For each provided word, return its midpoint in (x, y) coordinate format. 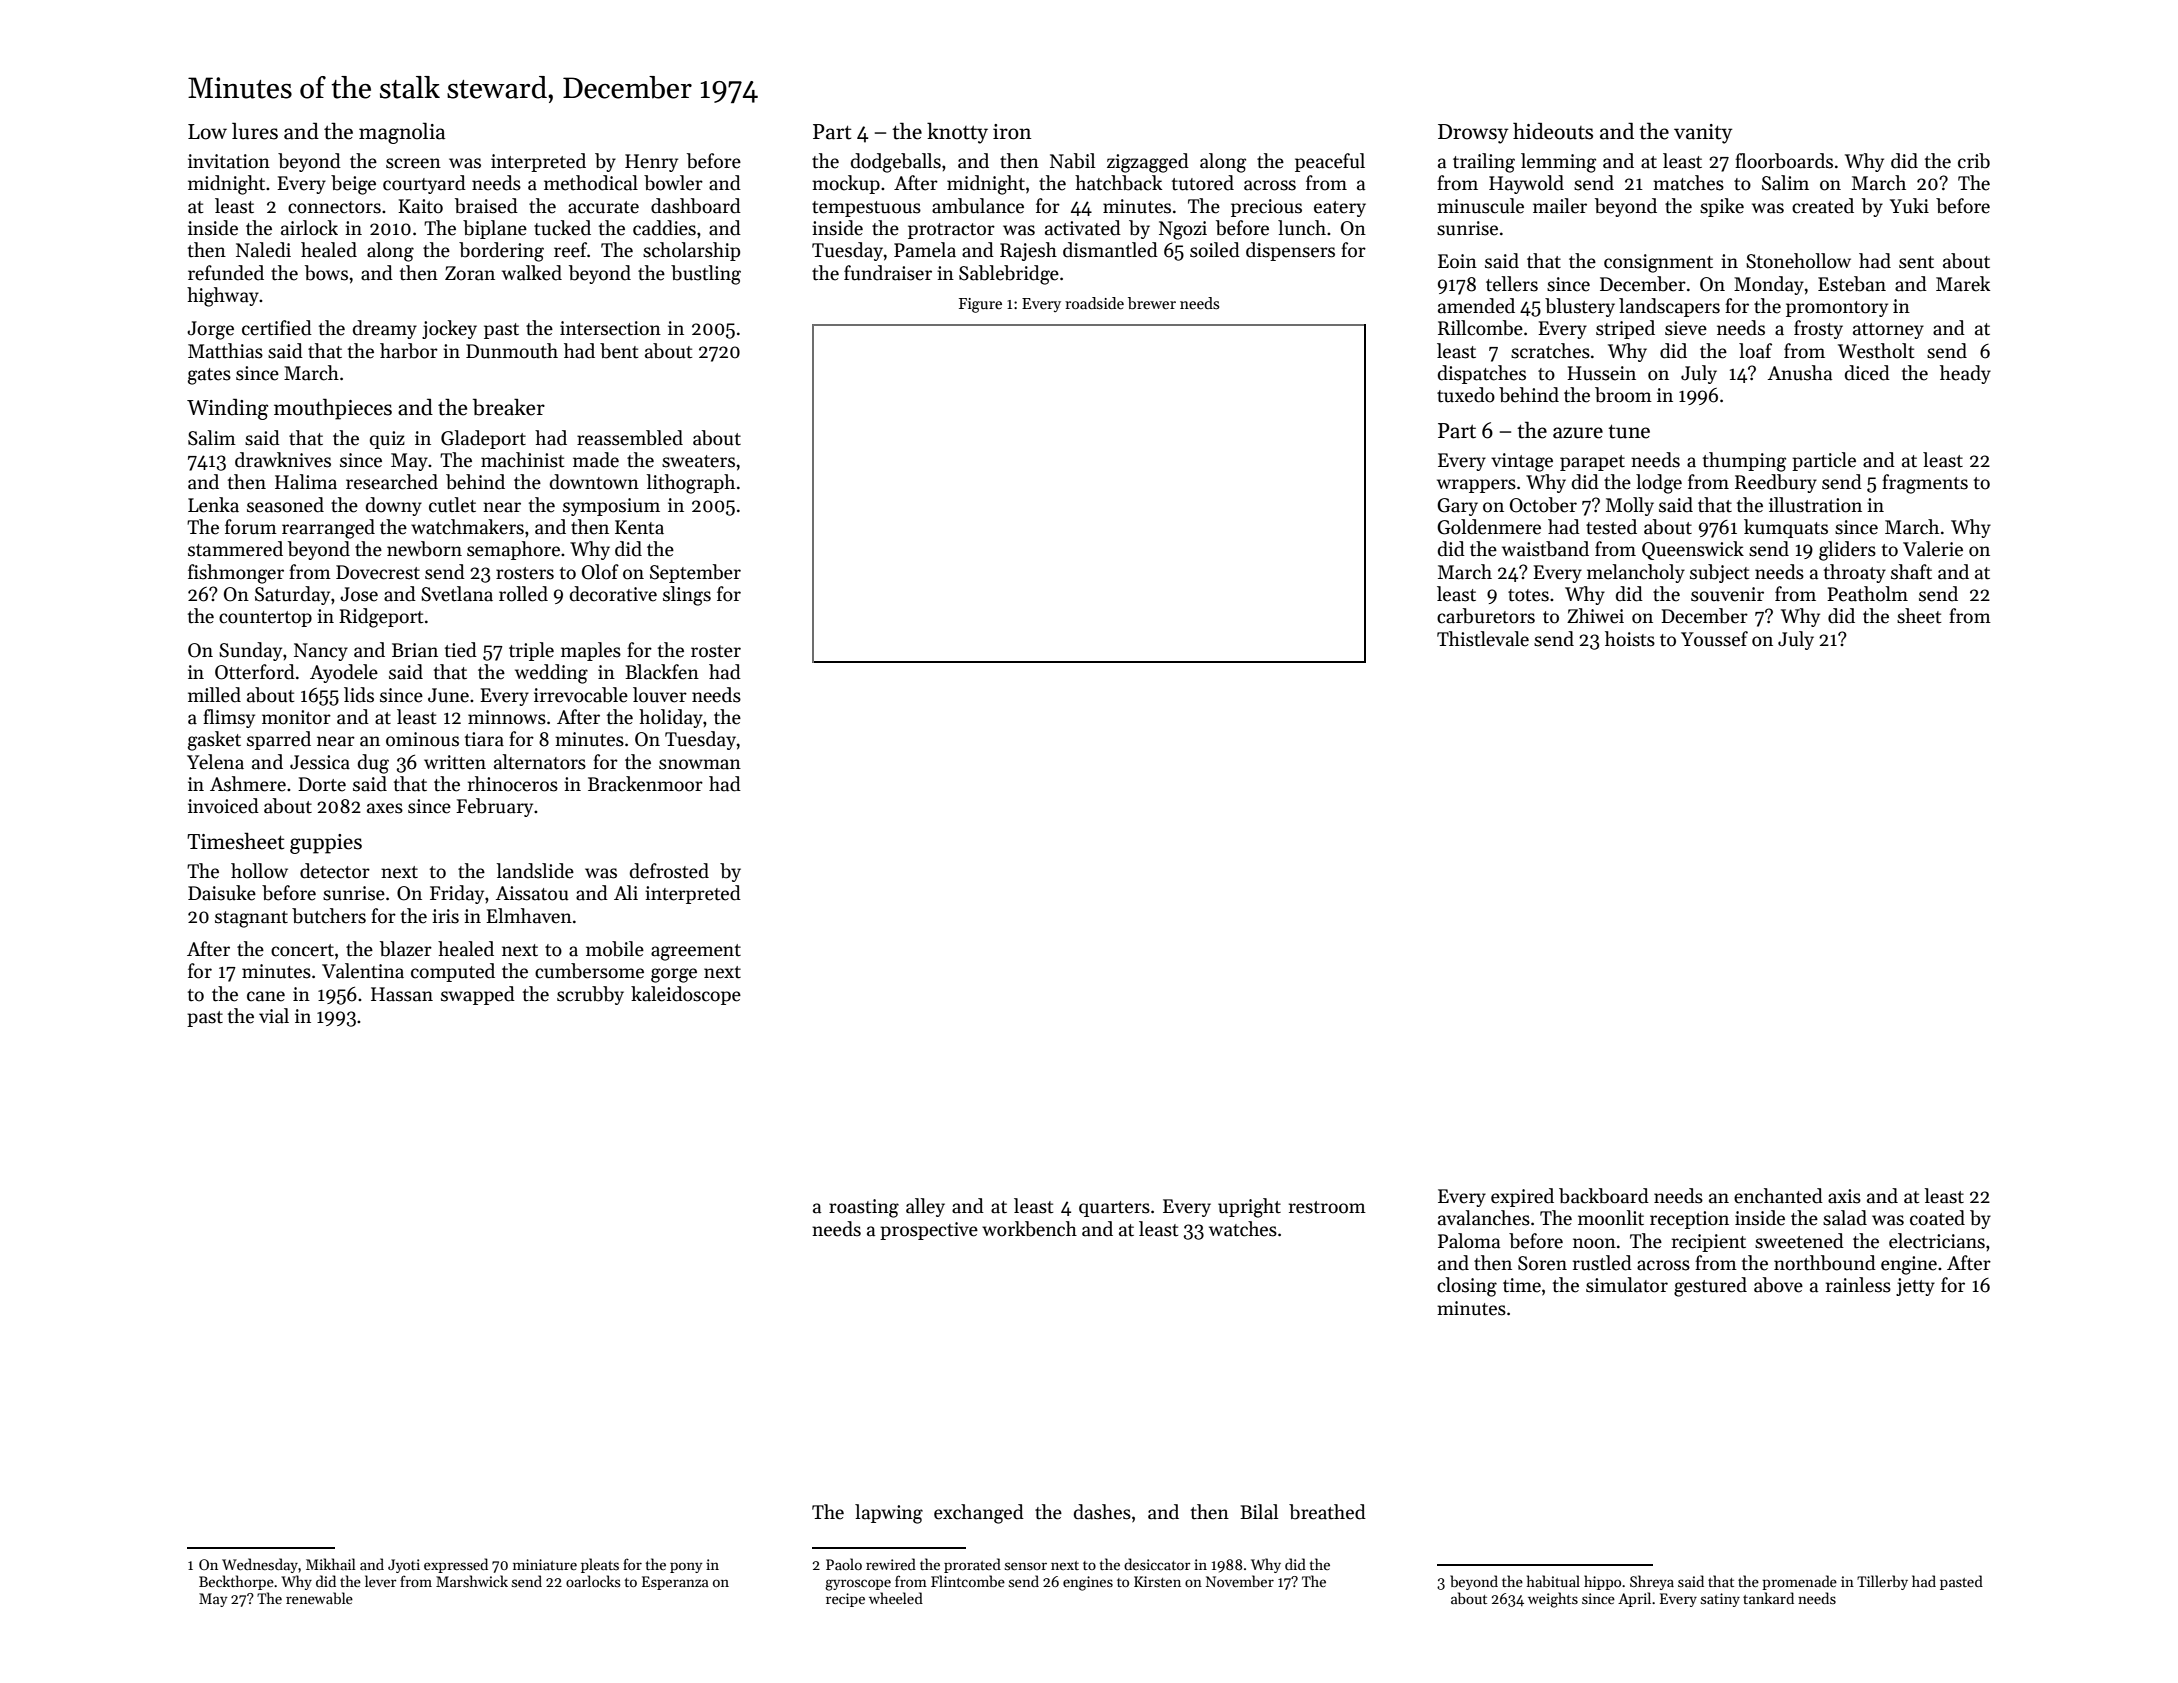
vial (274, 1016)
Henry (651, 163)
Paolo (844, 1564)
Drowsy (1473, 134)
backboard (1604, 1196)
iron (1012, 132)
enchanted (1778, 1196)
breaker (509, 407)
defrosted (669, 871)
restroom (1327, 1207)
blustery (1580, 307)
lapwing (889, 1514)
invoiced (223, 806)
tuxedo (1466, 395)
